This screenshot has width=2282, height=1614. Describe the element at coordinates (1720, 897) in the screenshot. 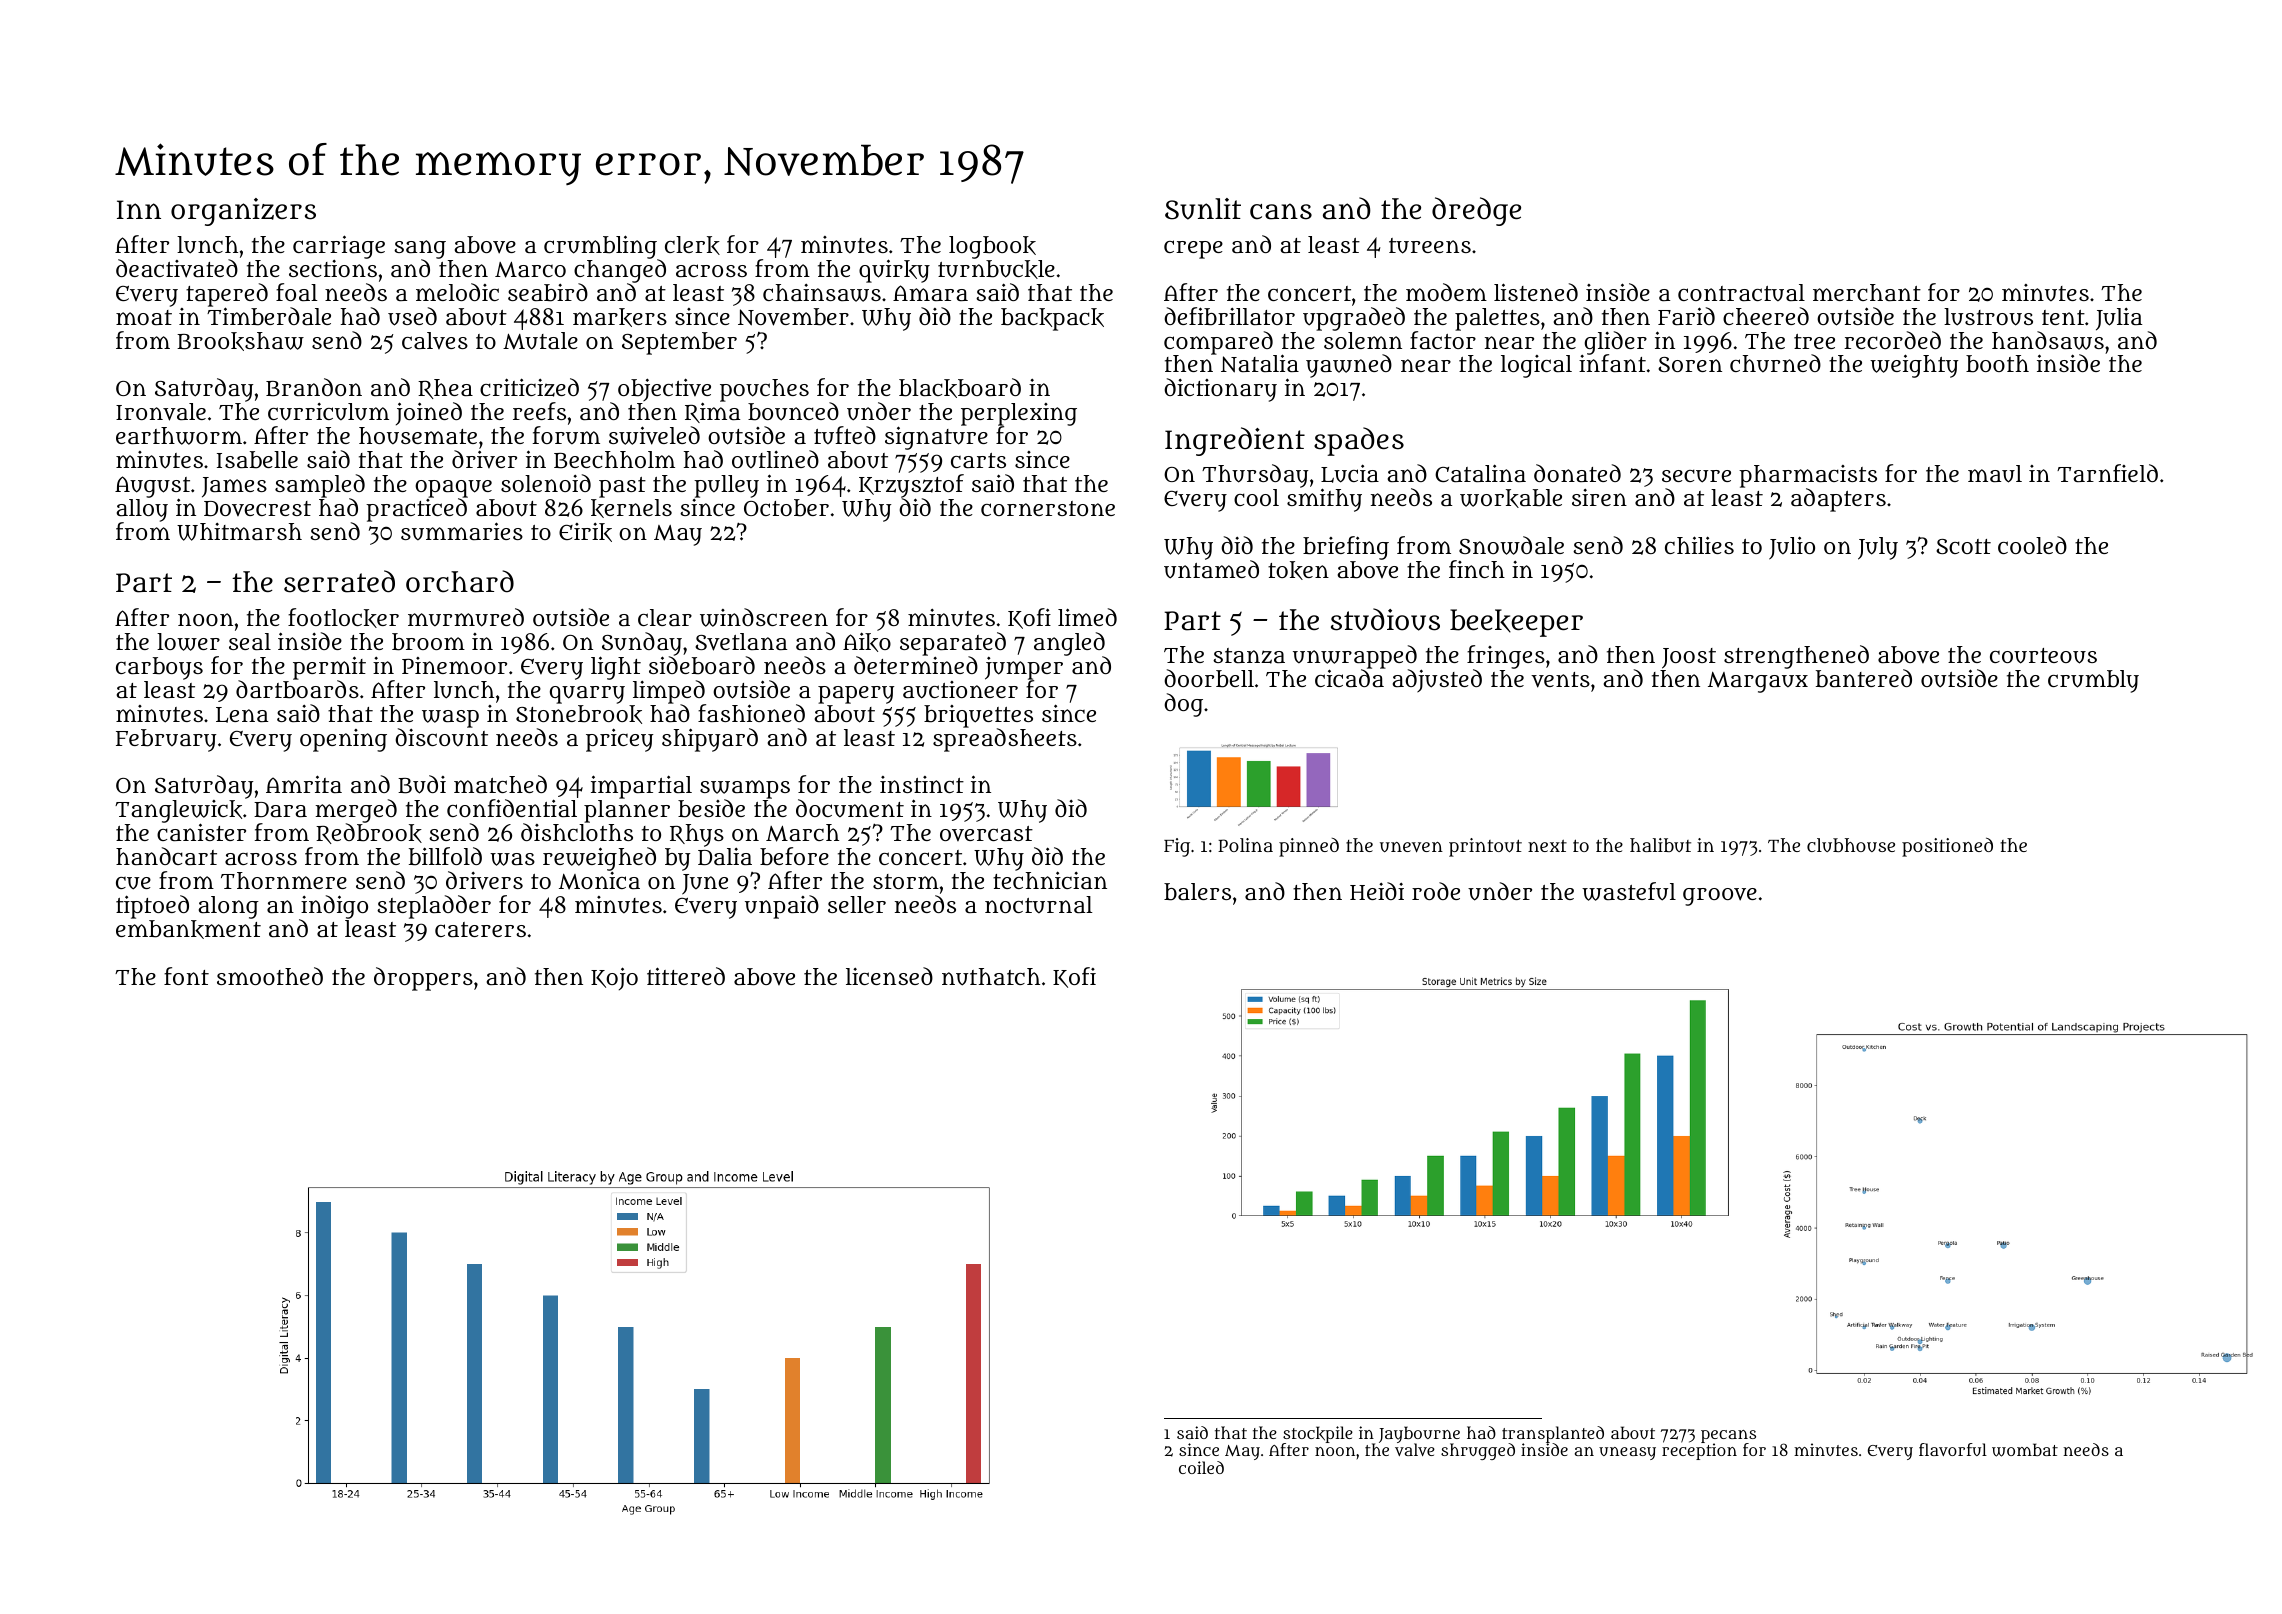

I see `groove` at that location.
